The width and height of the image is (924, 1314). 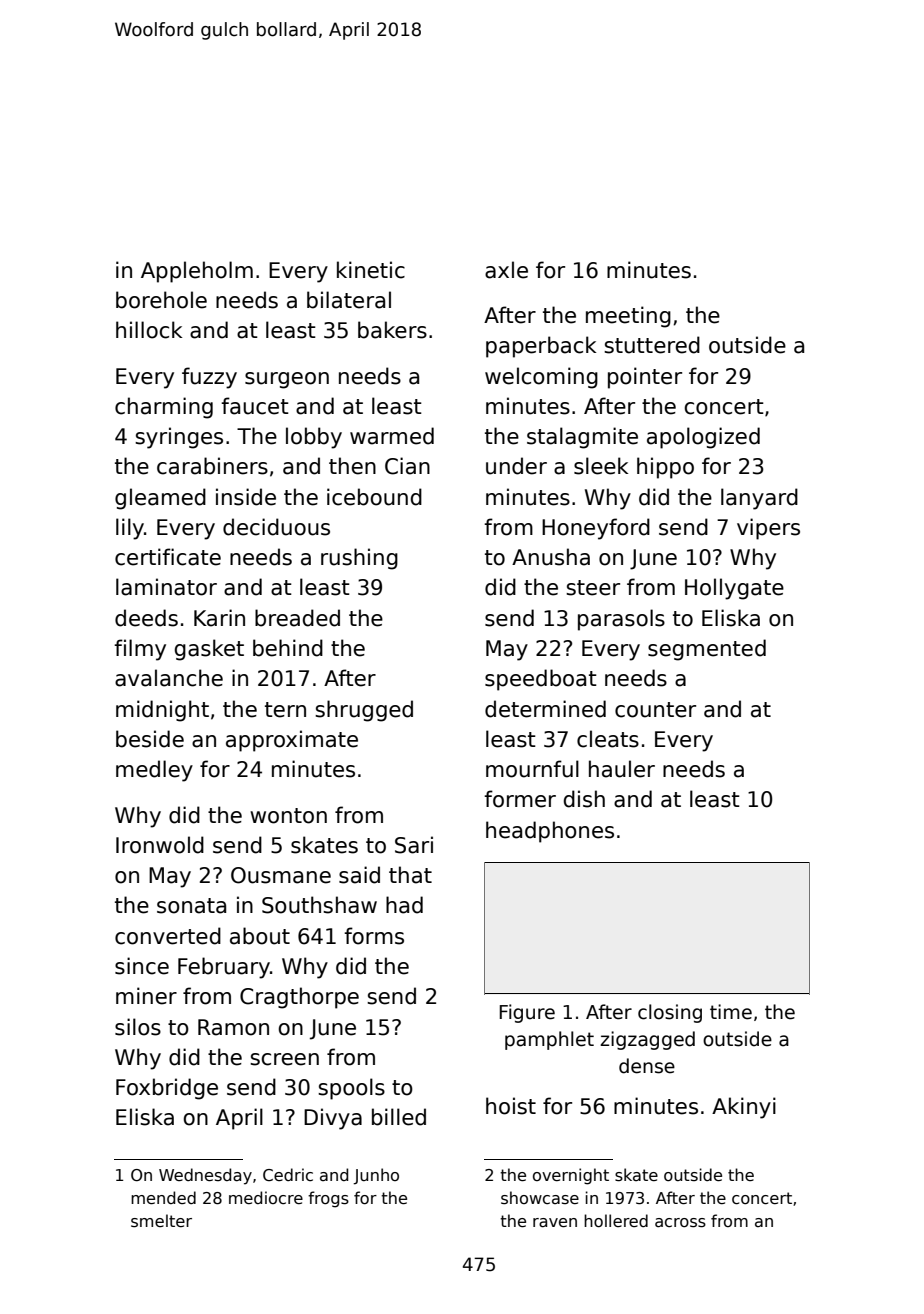 I want to click on pamphlet, so click(x=549, y=1040).
